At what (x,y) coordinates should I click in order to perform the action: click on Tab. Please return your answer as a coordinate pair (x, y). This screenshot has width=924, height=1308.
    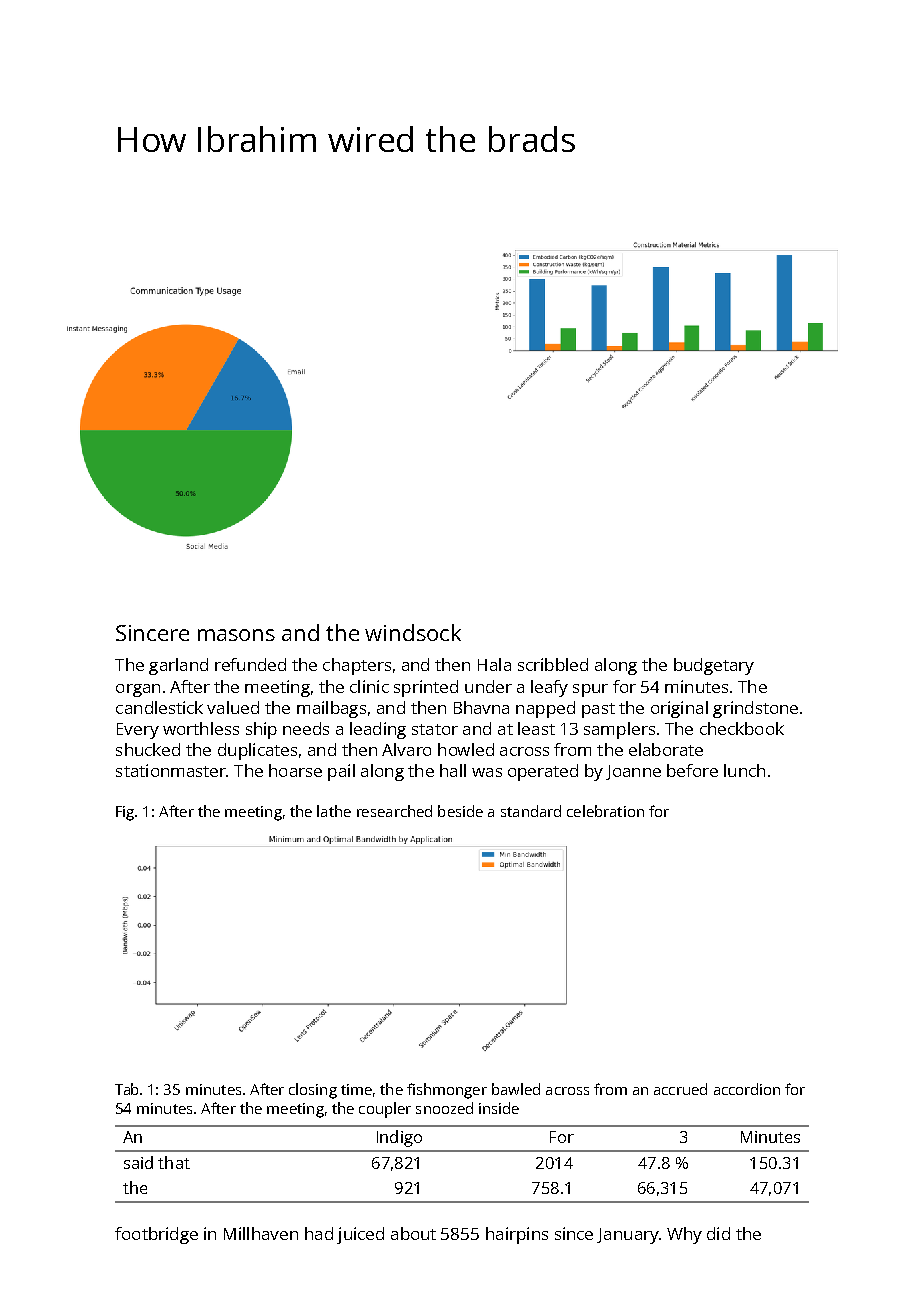
    Looking at the image, I should click on (126, 1089).
